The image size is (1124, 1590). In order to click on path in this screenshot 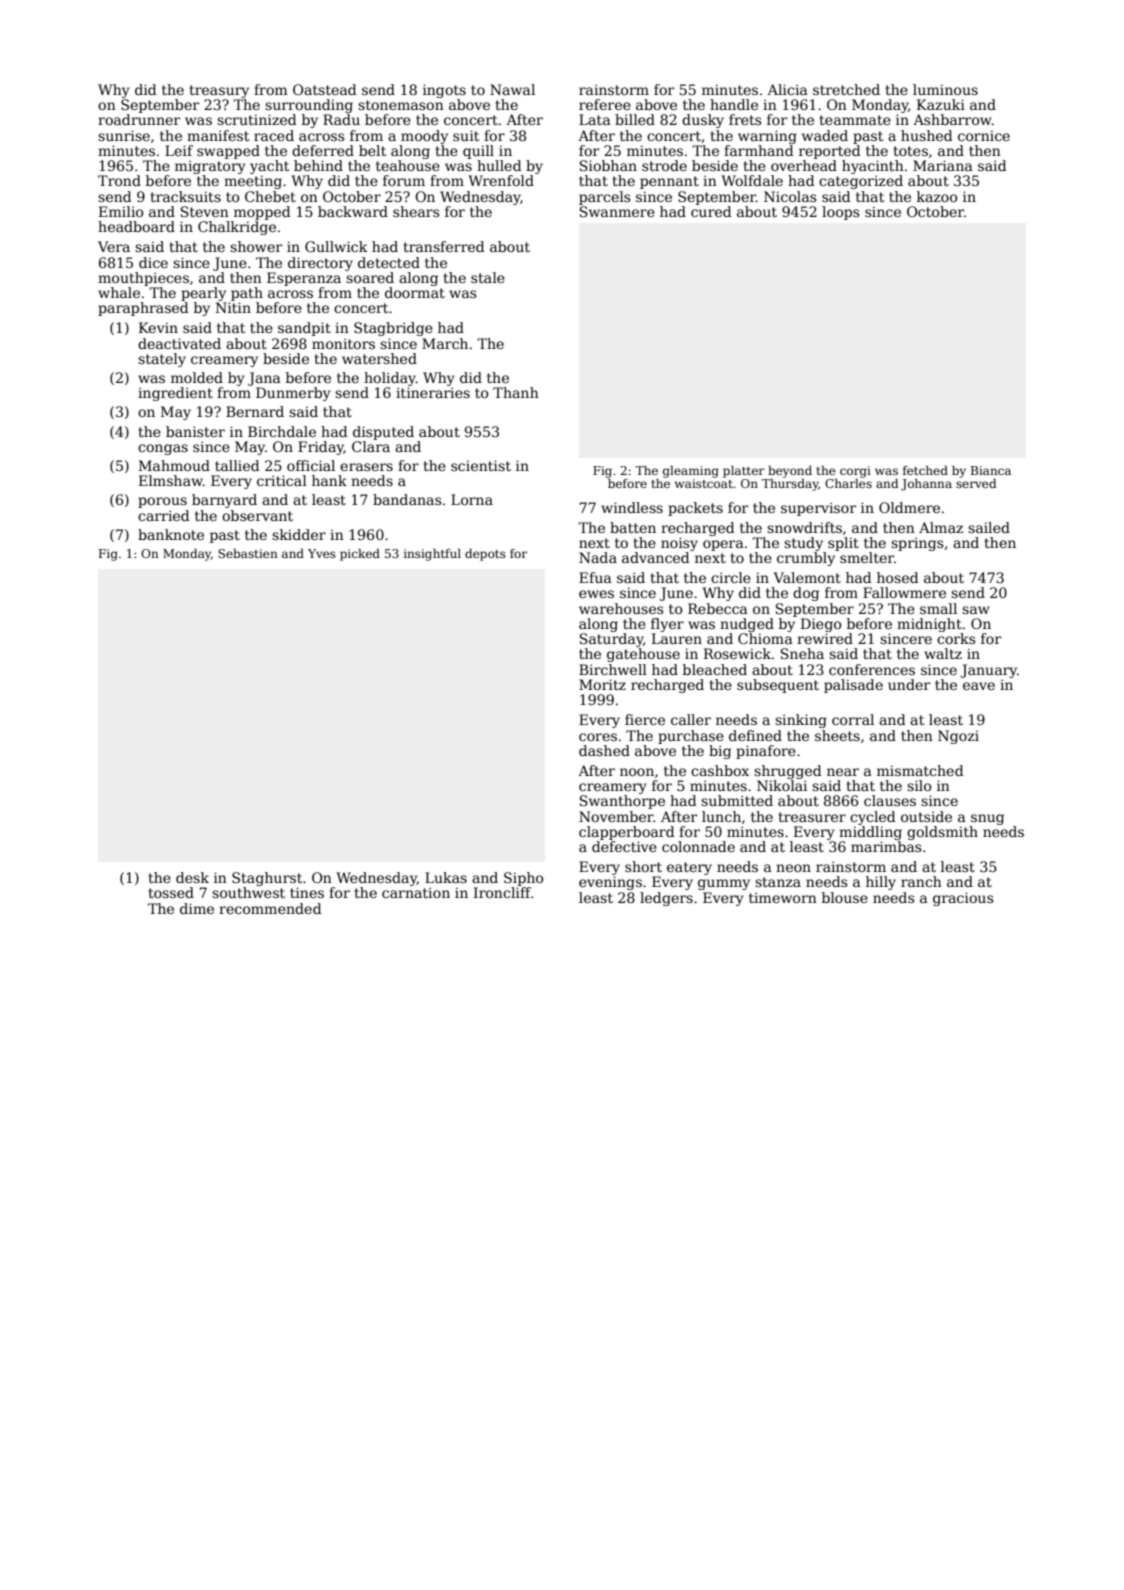, I will do `click(247, 294)`.
